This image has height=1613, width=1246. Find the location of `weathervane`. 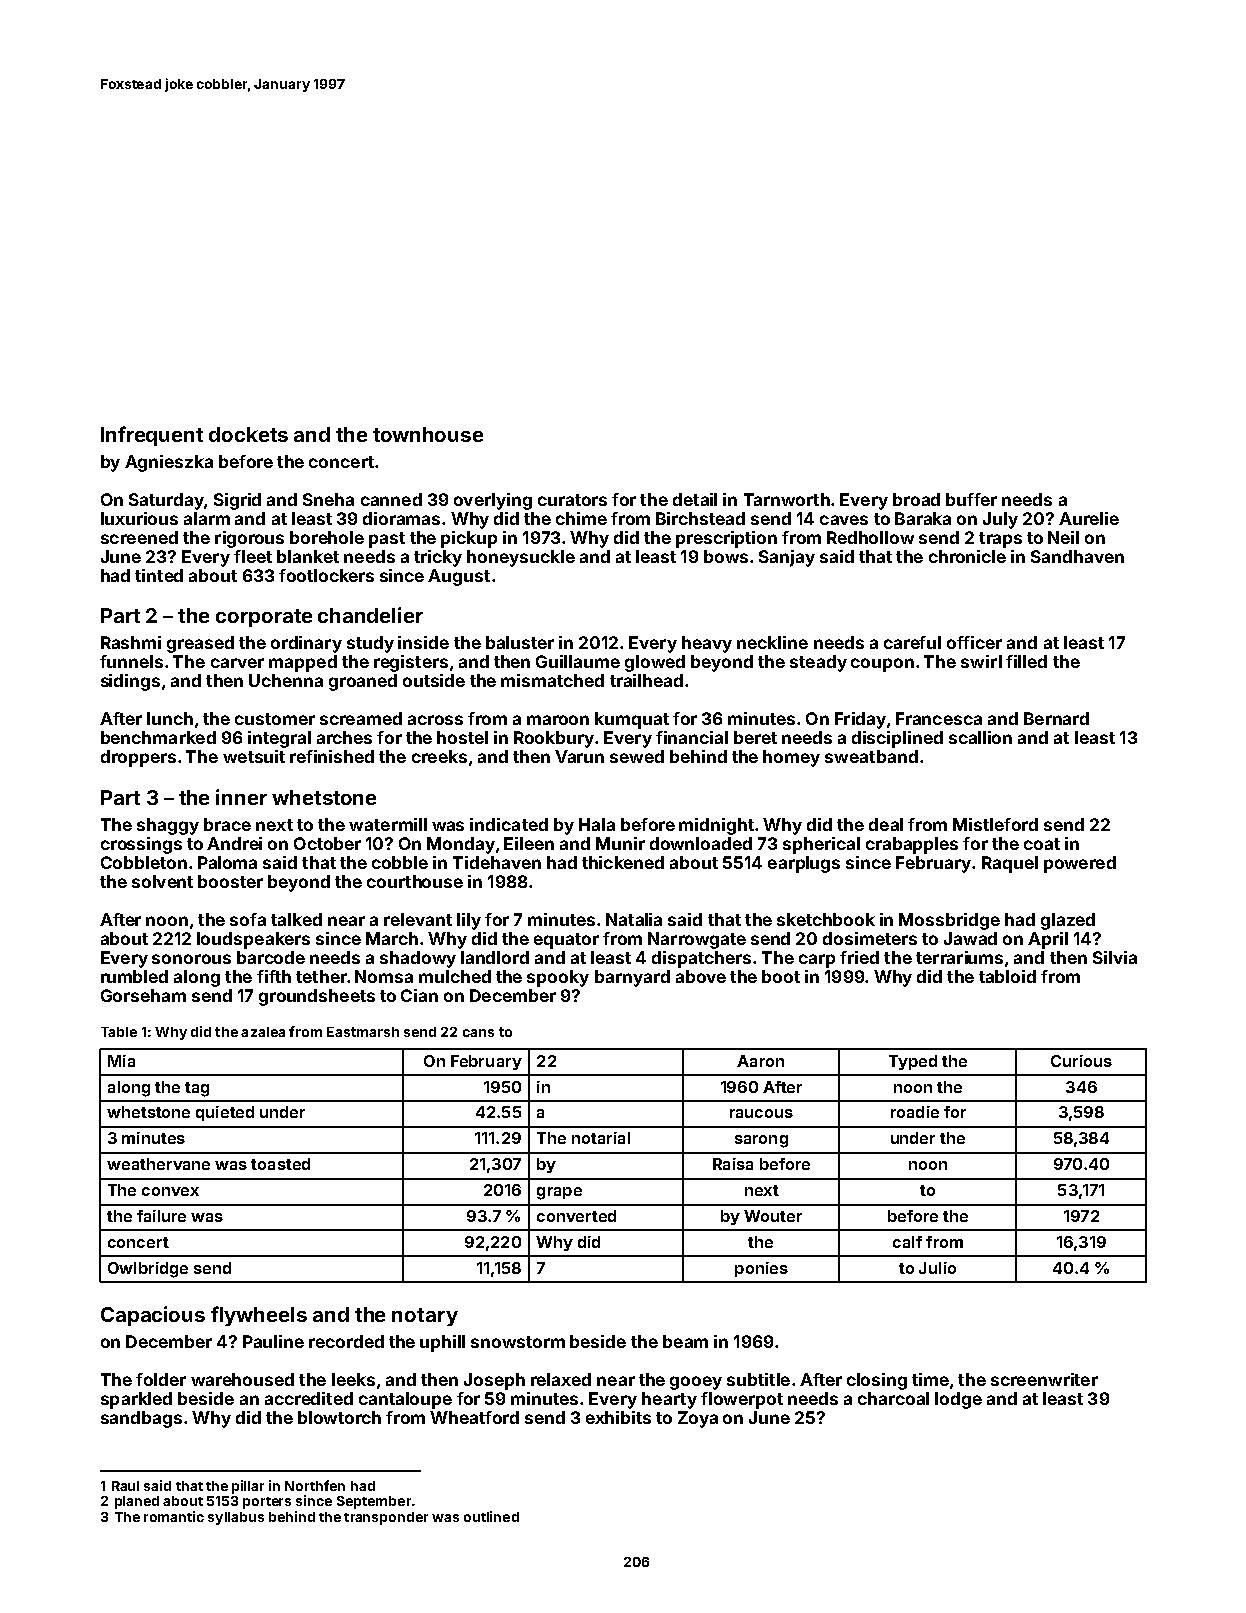

weathervane is located at coordinates (158, 1164).
